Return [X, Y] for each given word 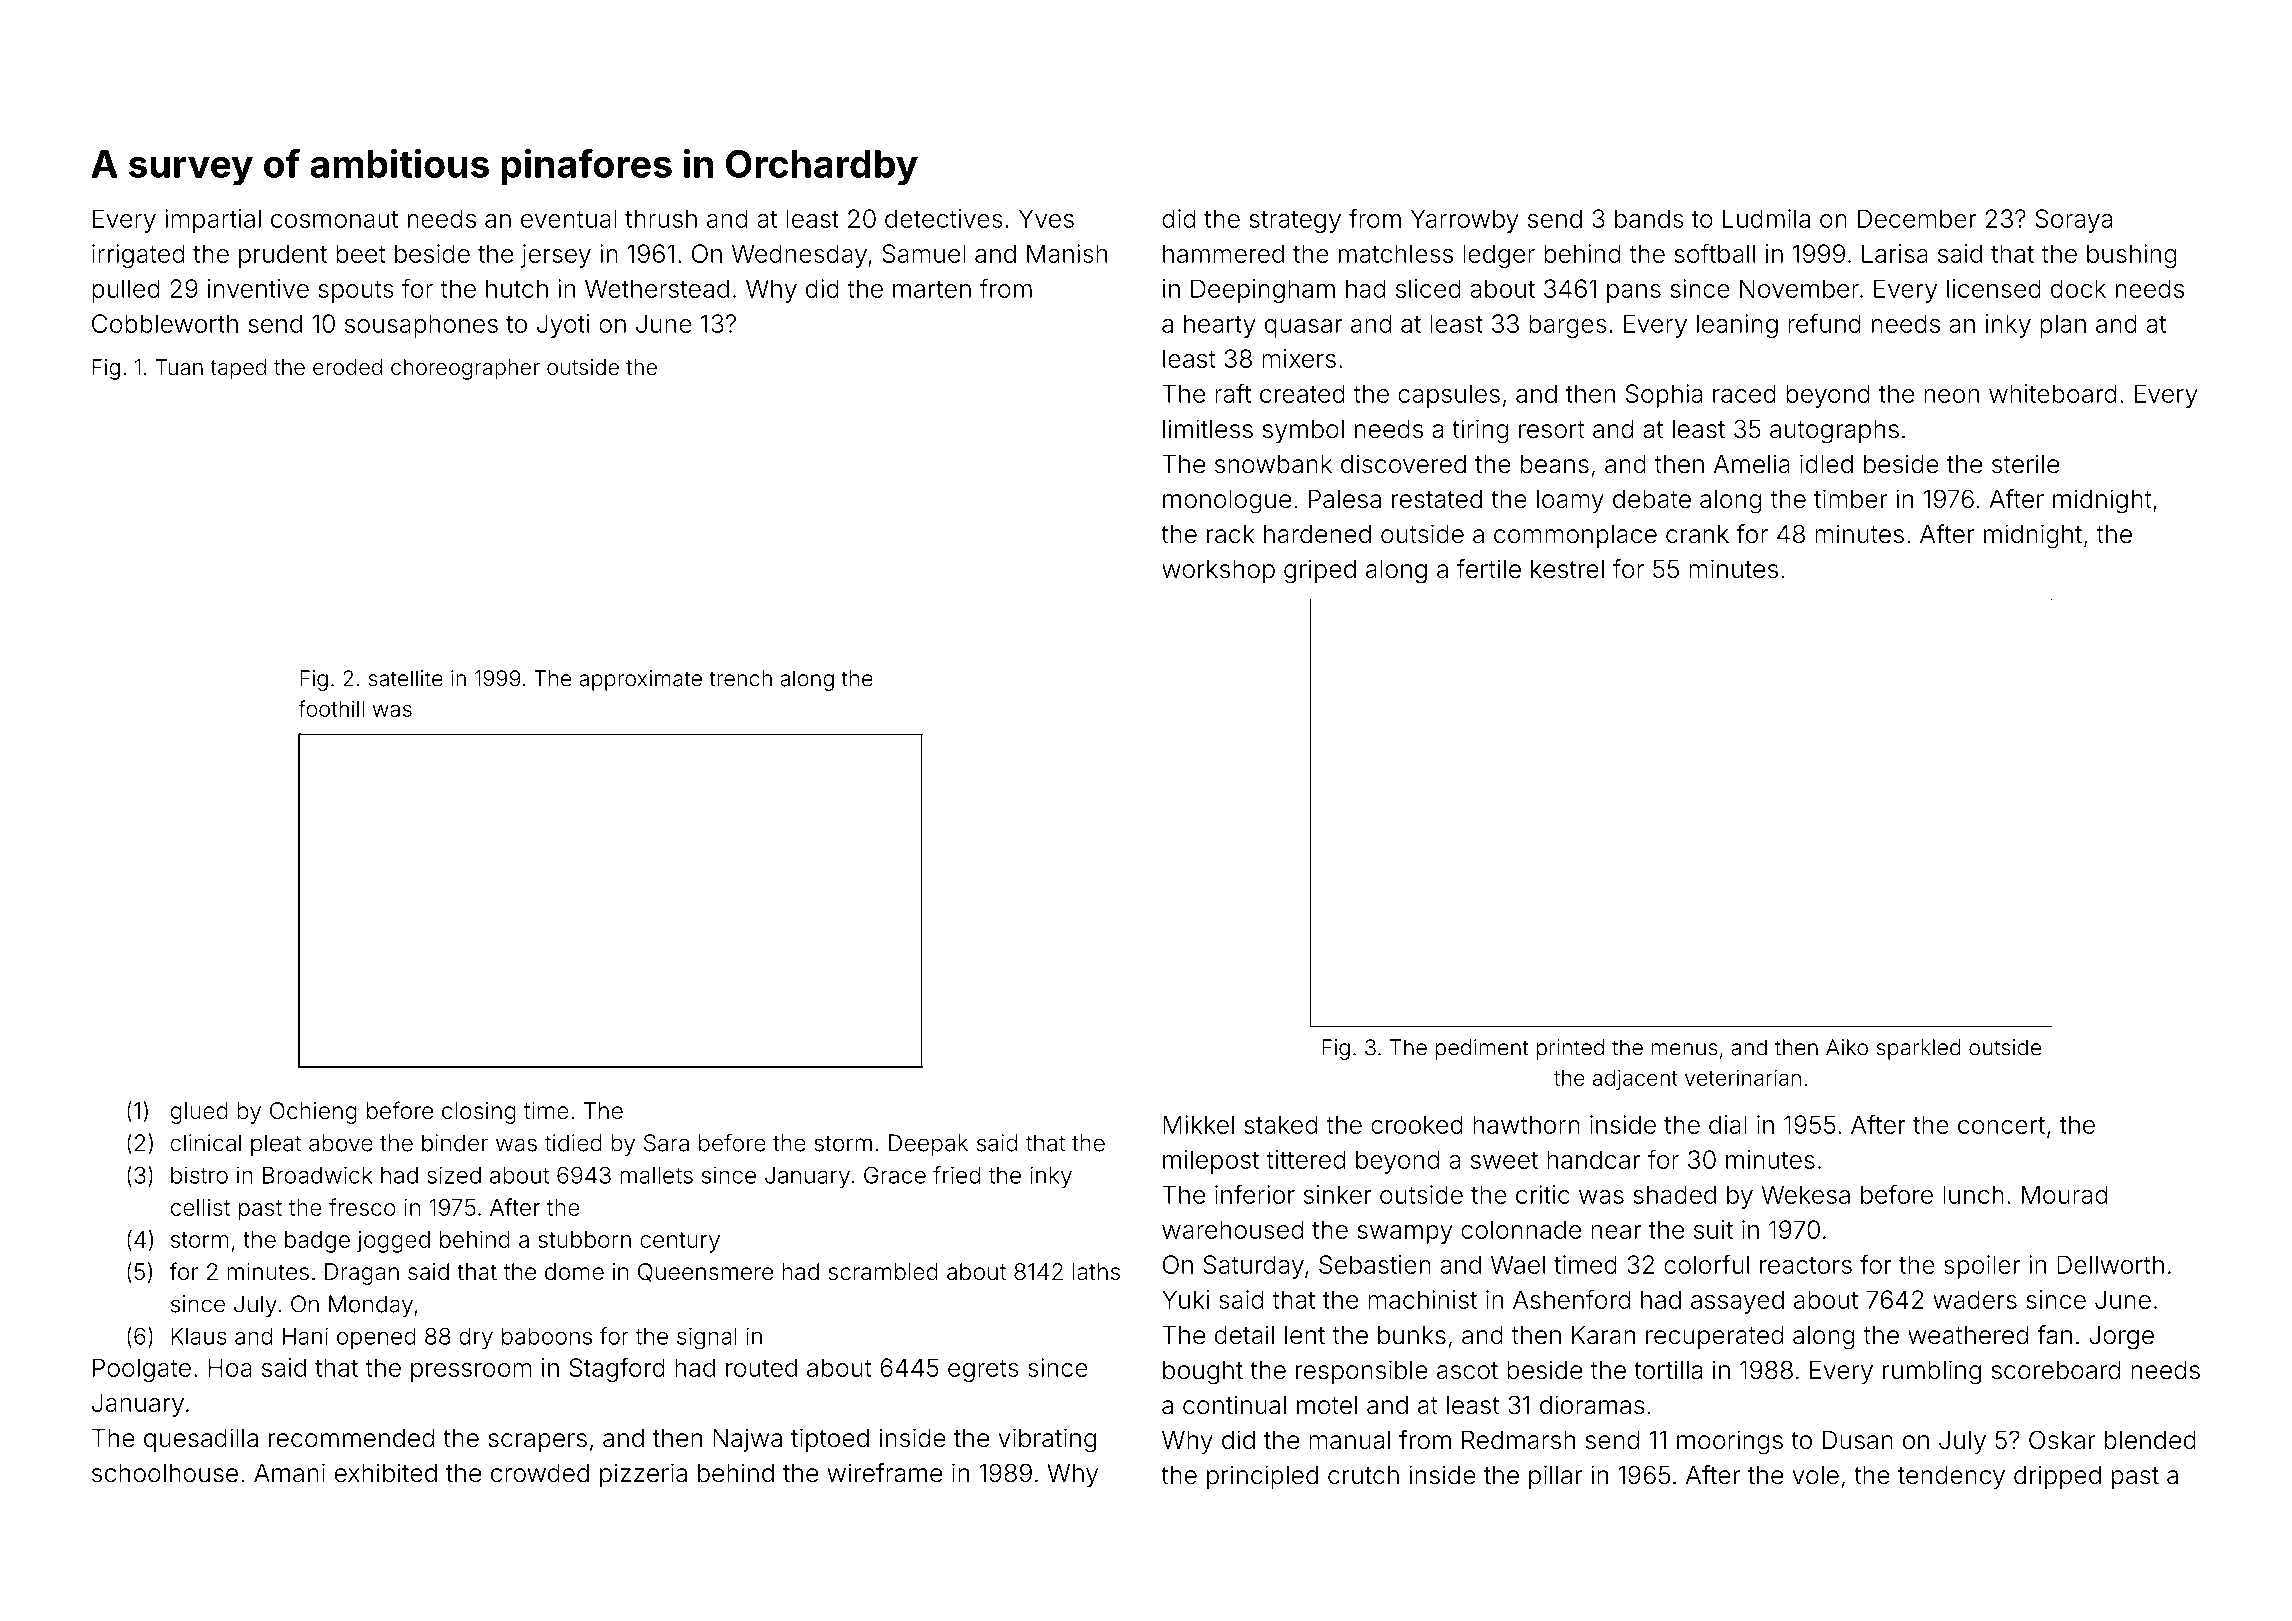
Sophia [1664, 396]
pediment [1482, 1049]
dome [574, 1272]
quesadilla [201, 1440]
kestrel [1567, 569]
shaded [1674, 1194]
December [1917, 218]
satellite [405, 678]
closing [479, 1113]
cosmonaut [334, 219]
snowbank [1273, 464]
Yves [1046, 218]
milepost [1211, 1162]
